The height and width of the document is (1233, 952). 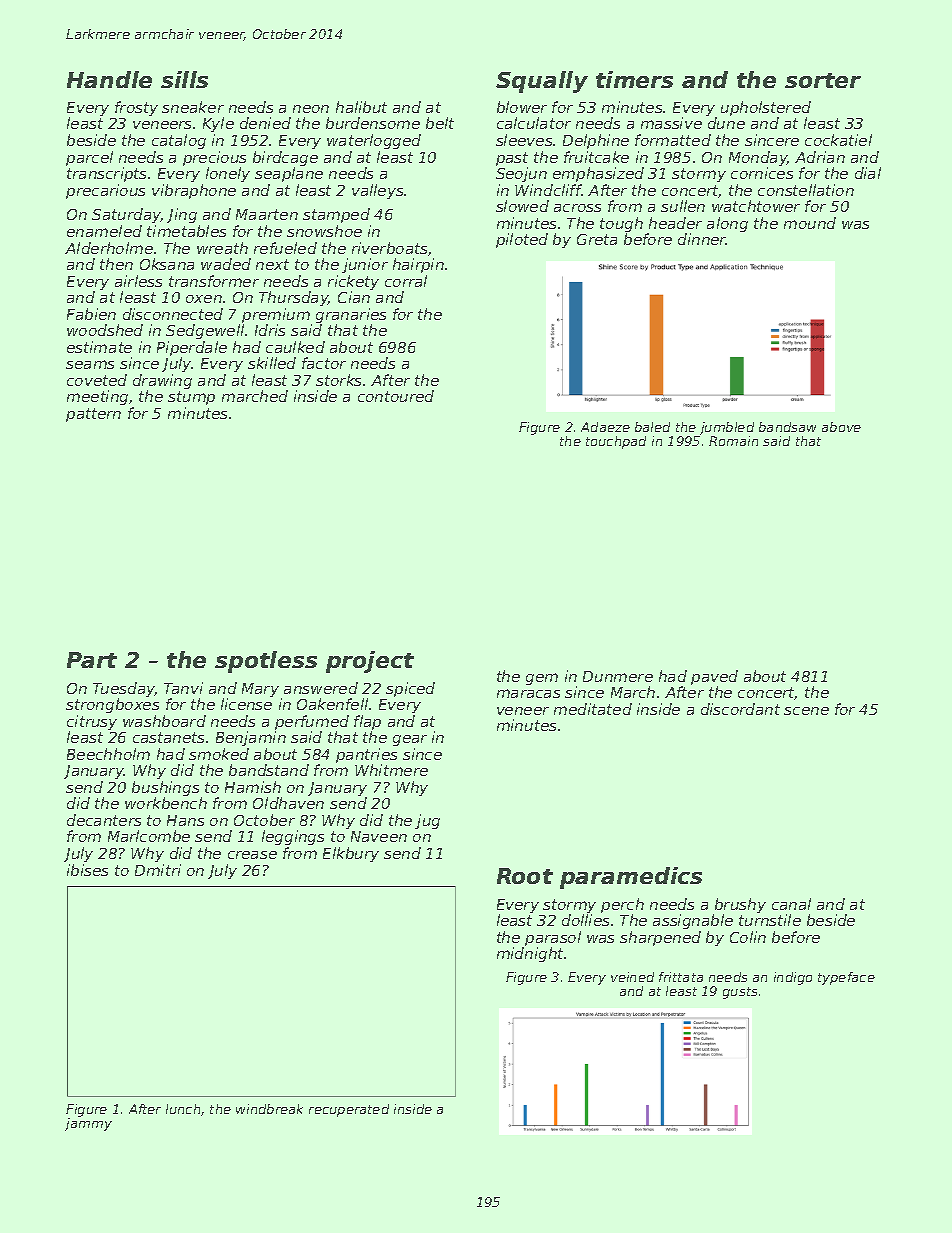 What do you see at coordinates (791, 904) in the document?
I see `canal` at bounding box center [791, 904].
